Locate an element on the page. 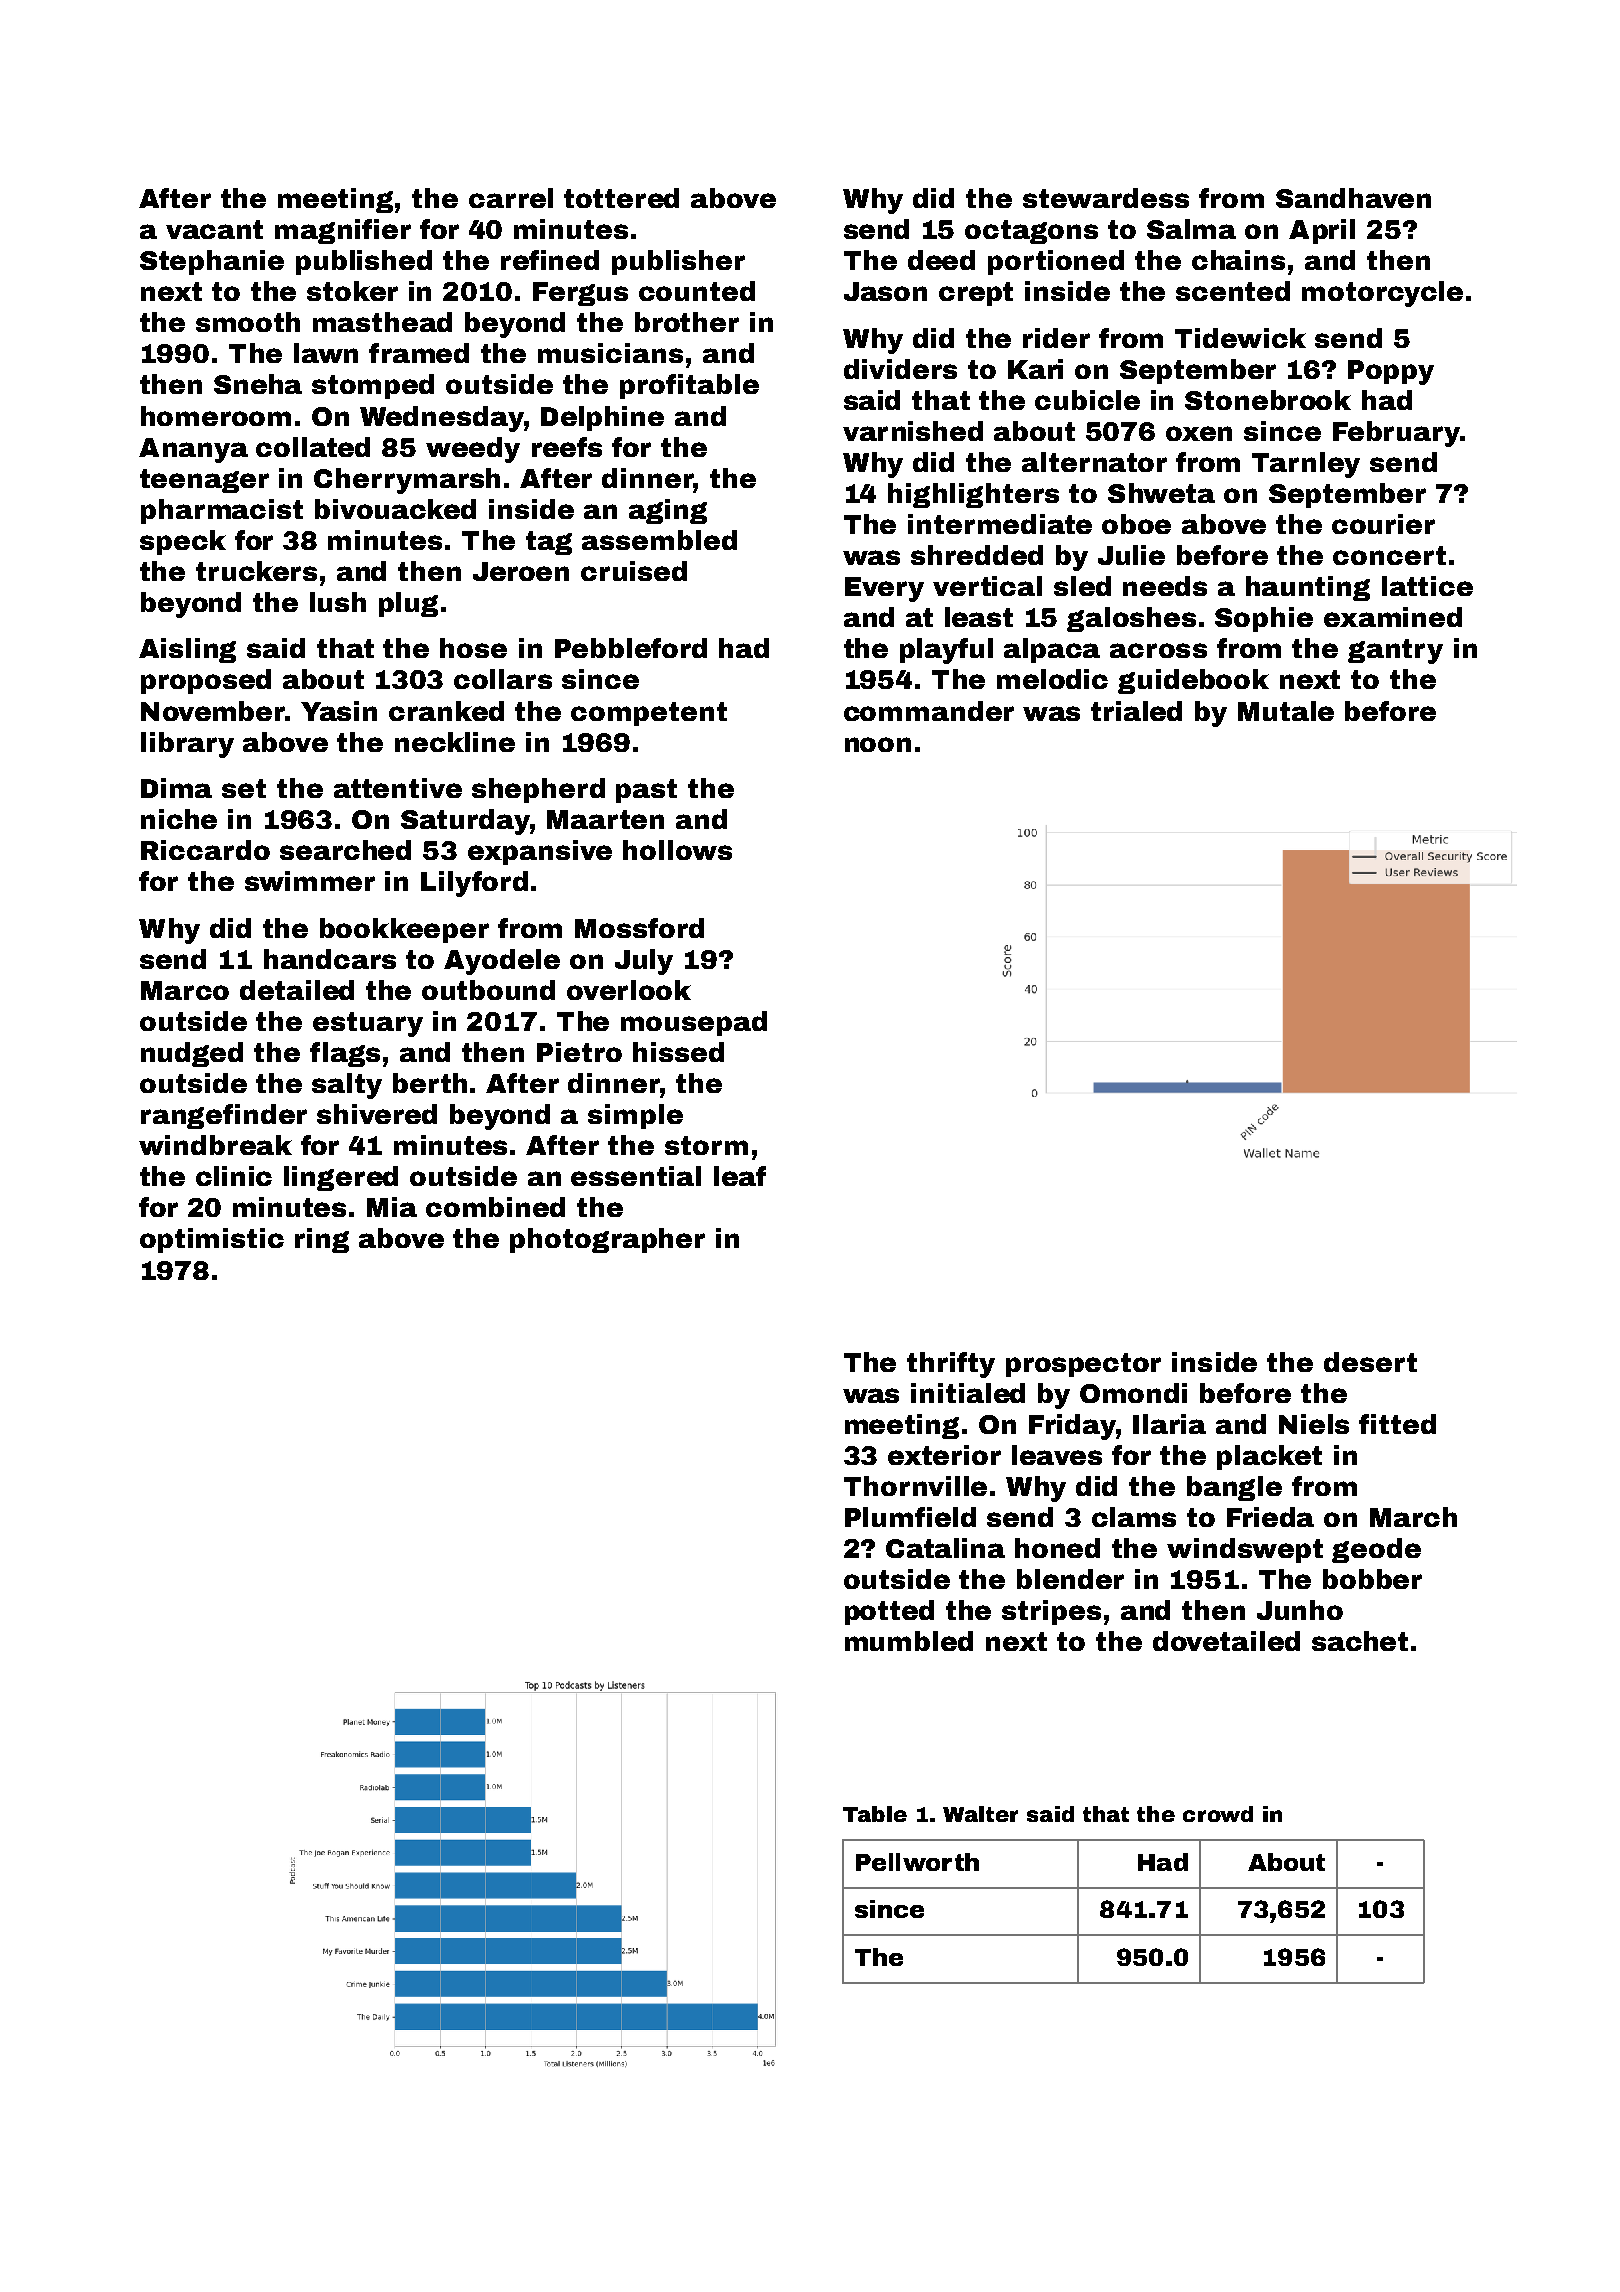 This page has height=2292, width=1620. trialed is located at coordinates (1136, 711).
